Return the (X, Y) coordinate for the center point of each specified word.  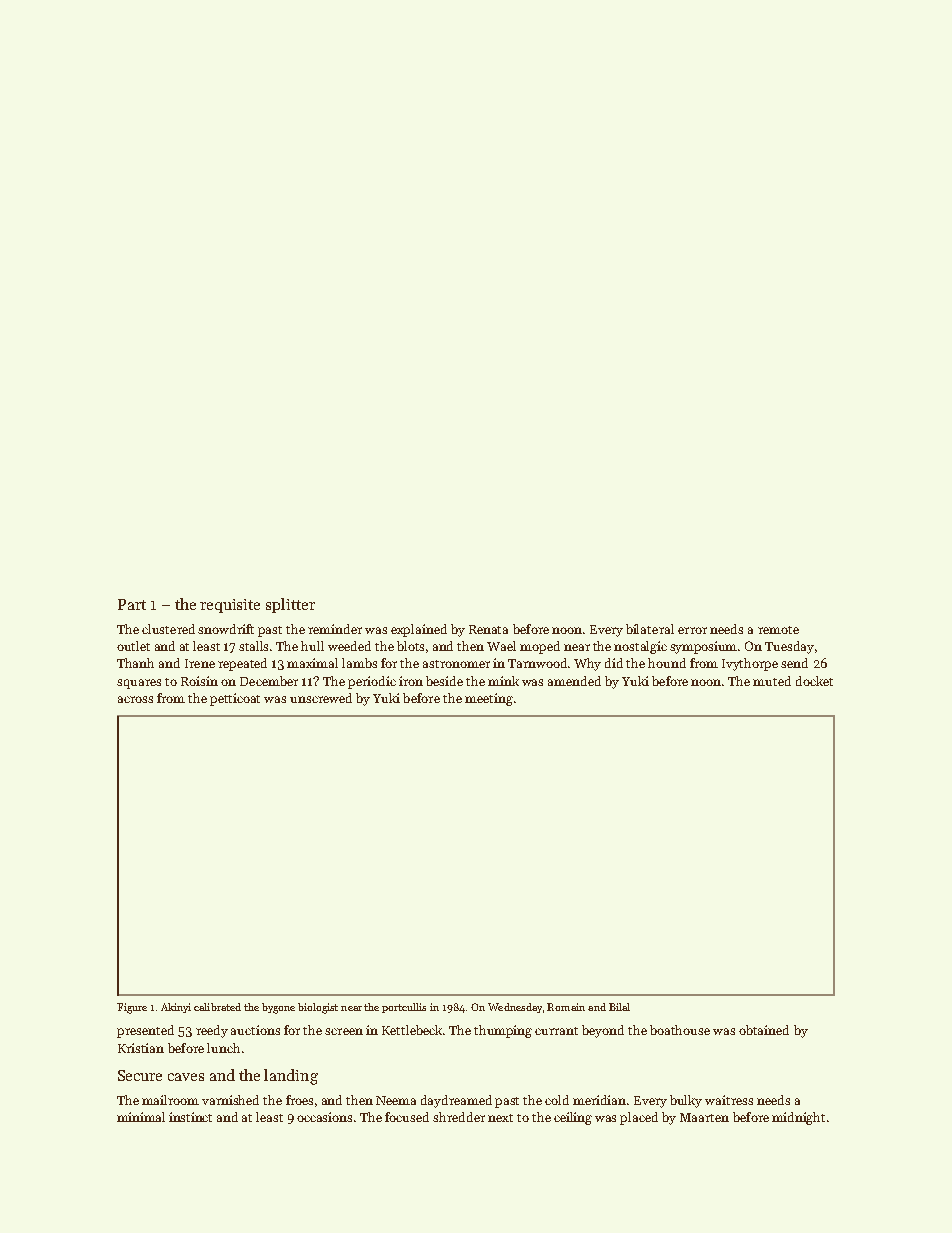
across (135, 699)
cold (557, 1100)
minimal (141, 1117)
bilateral (650, 629)
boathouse (680, 1030)
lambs (359, 663)
